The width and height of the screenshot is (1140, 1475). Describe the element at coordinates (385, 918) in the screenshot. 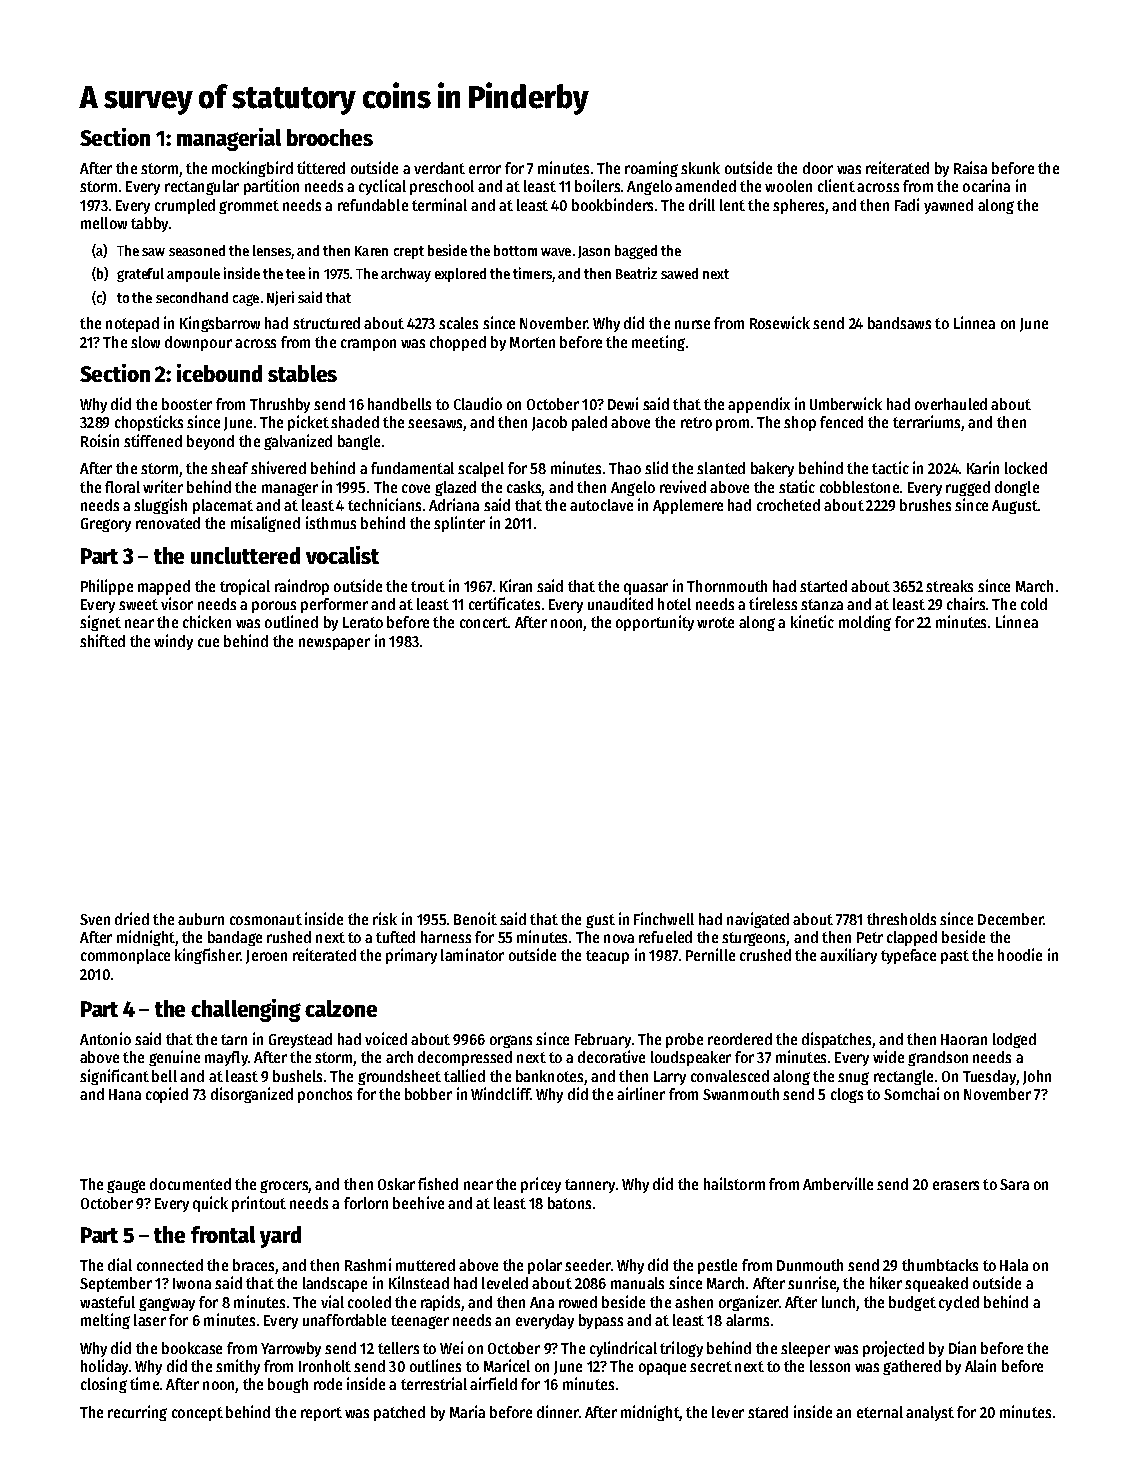

I see `risk` at that location.
